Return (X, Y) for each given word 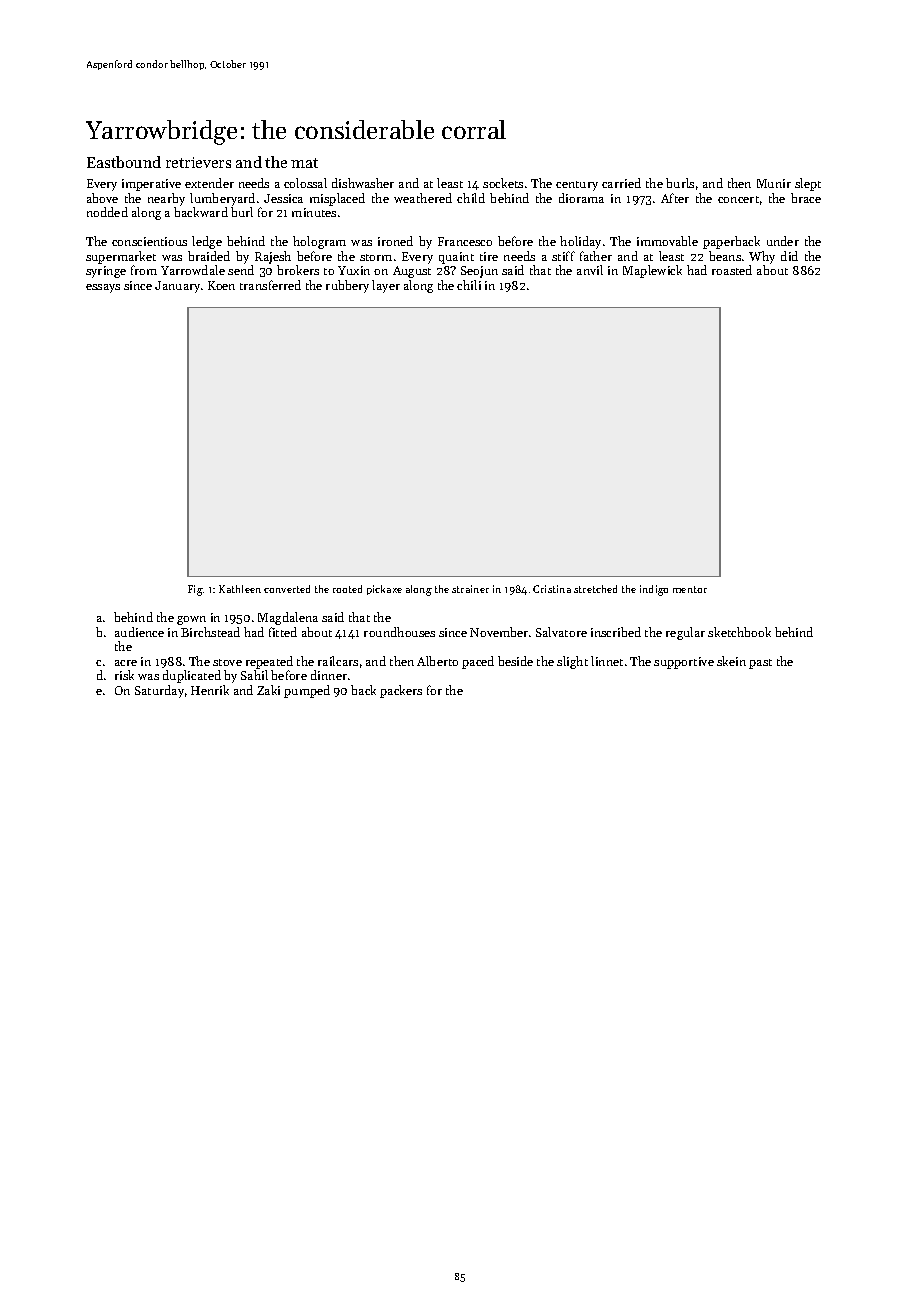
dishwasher (363, 183)
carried (621, 183)
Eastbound (124, 162)
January (177, 287)
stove (227, 662)
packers (401, 691)
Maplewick (652, 271)
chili (469, 285)
